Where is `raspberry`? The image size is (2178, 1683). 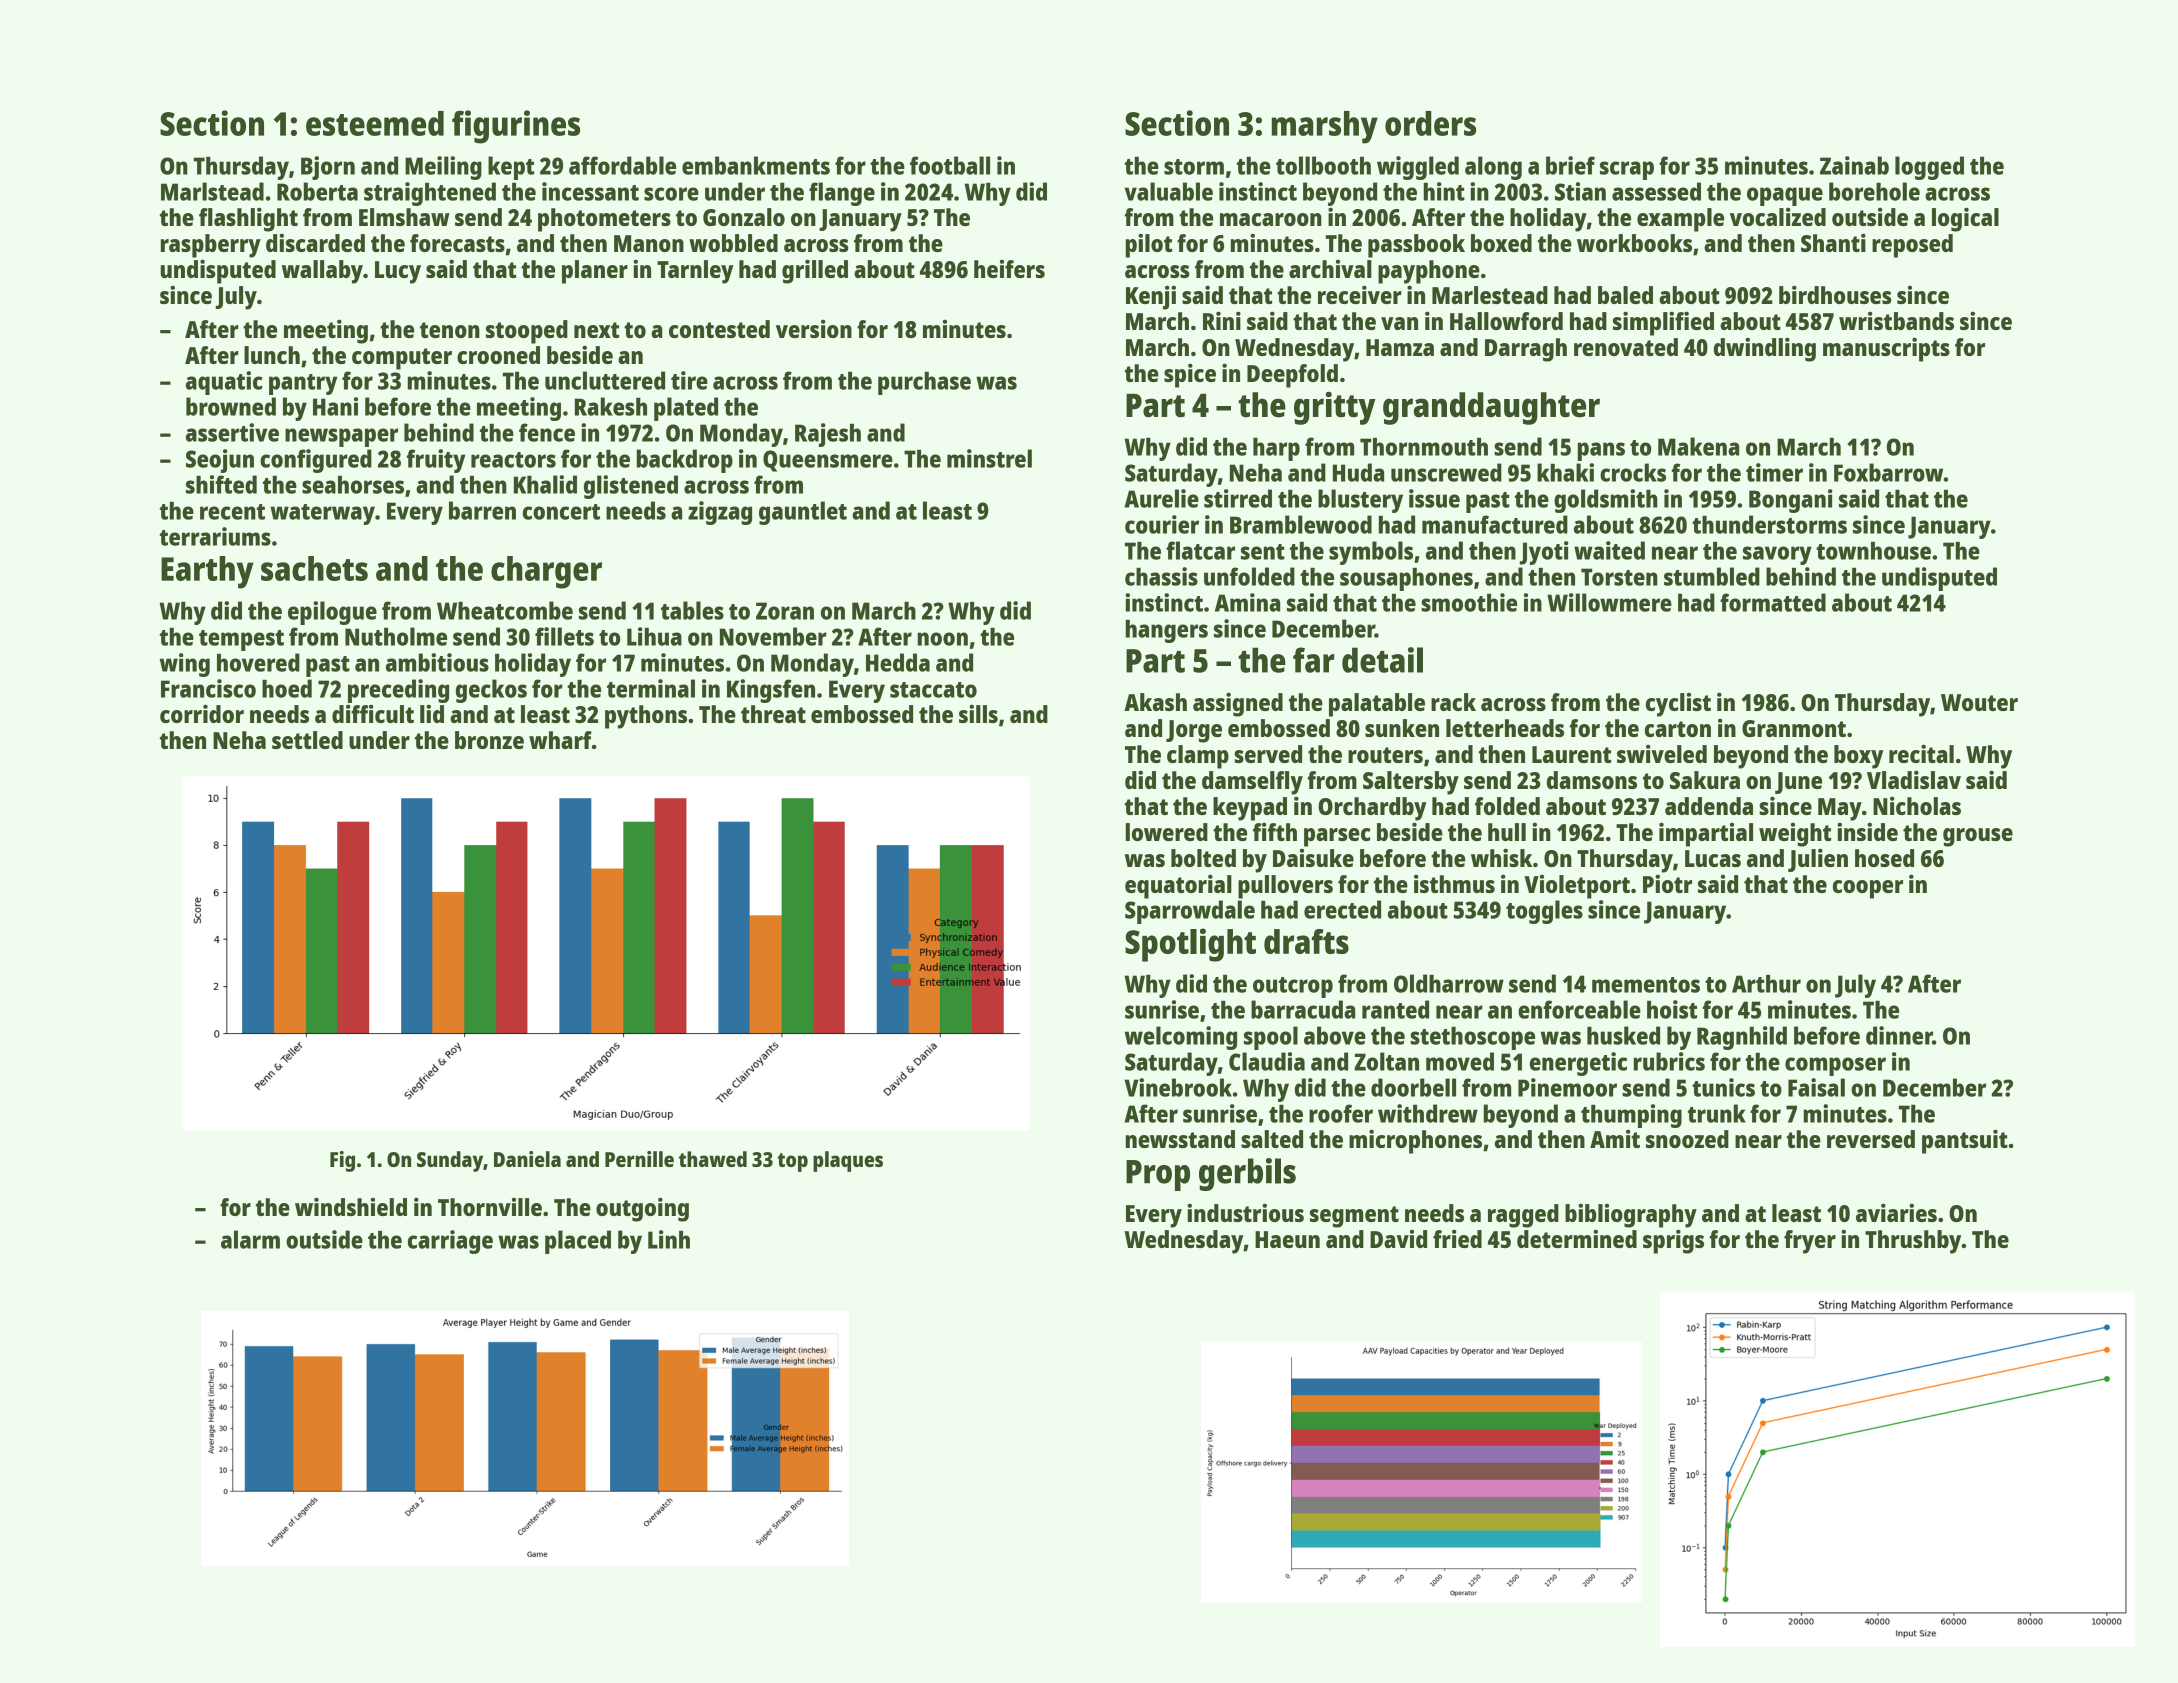 raspberry is located at coordinates (211, 246).
